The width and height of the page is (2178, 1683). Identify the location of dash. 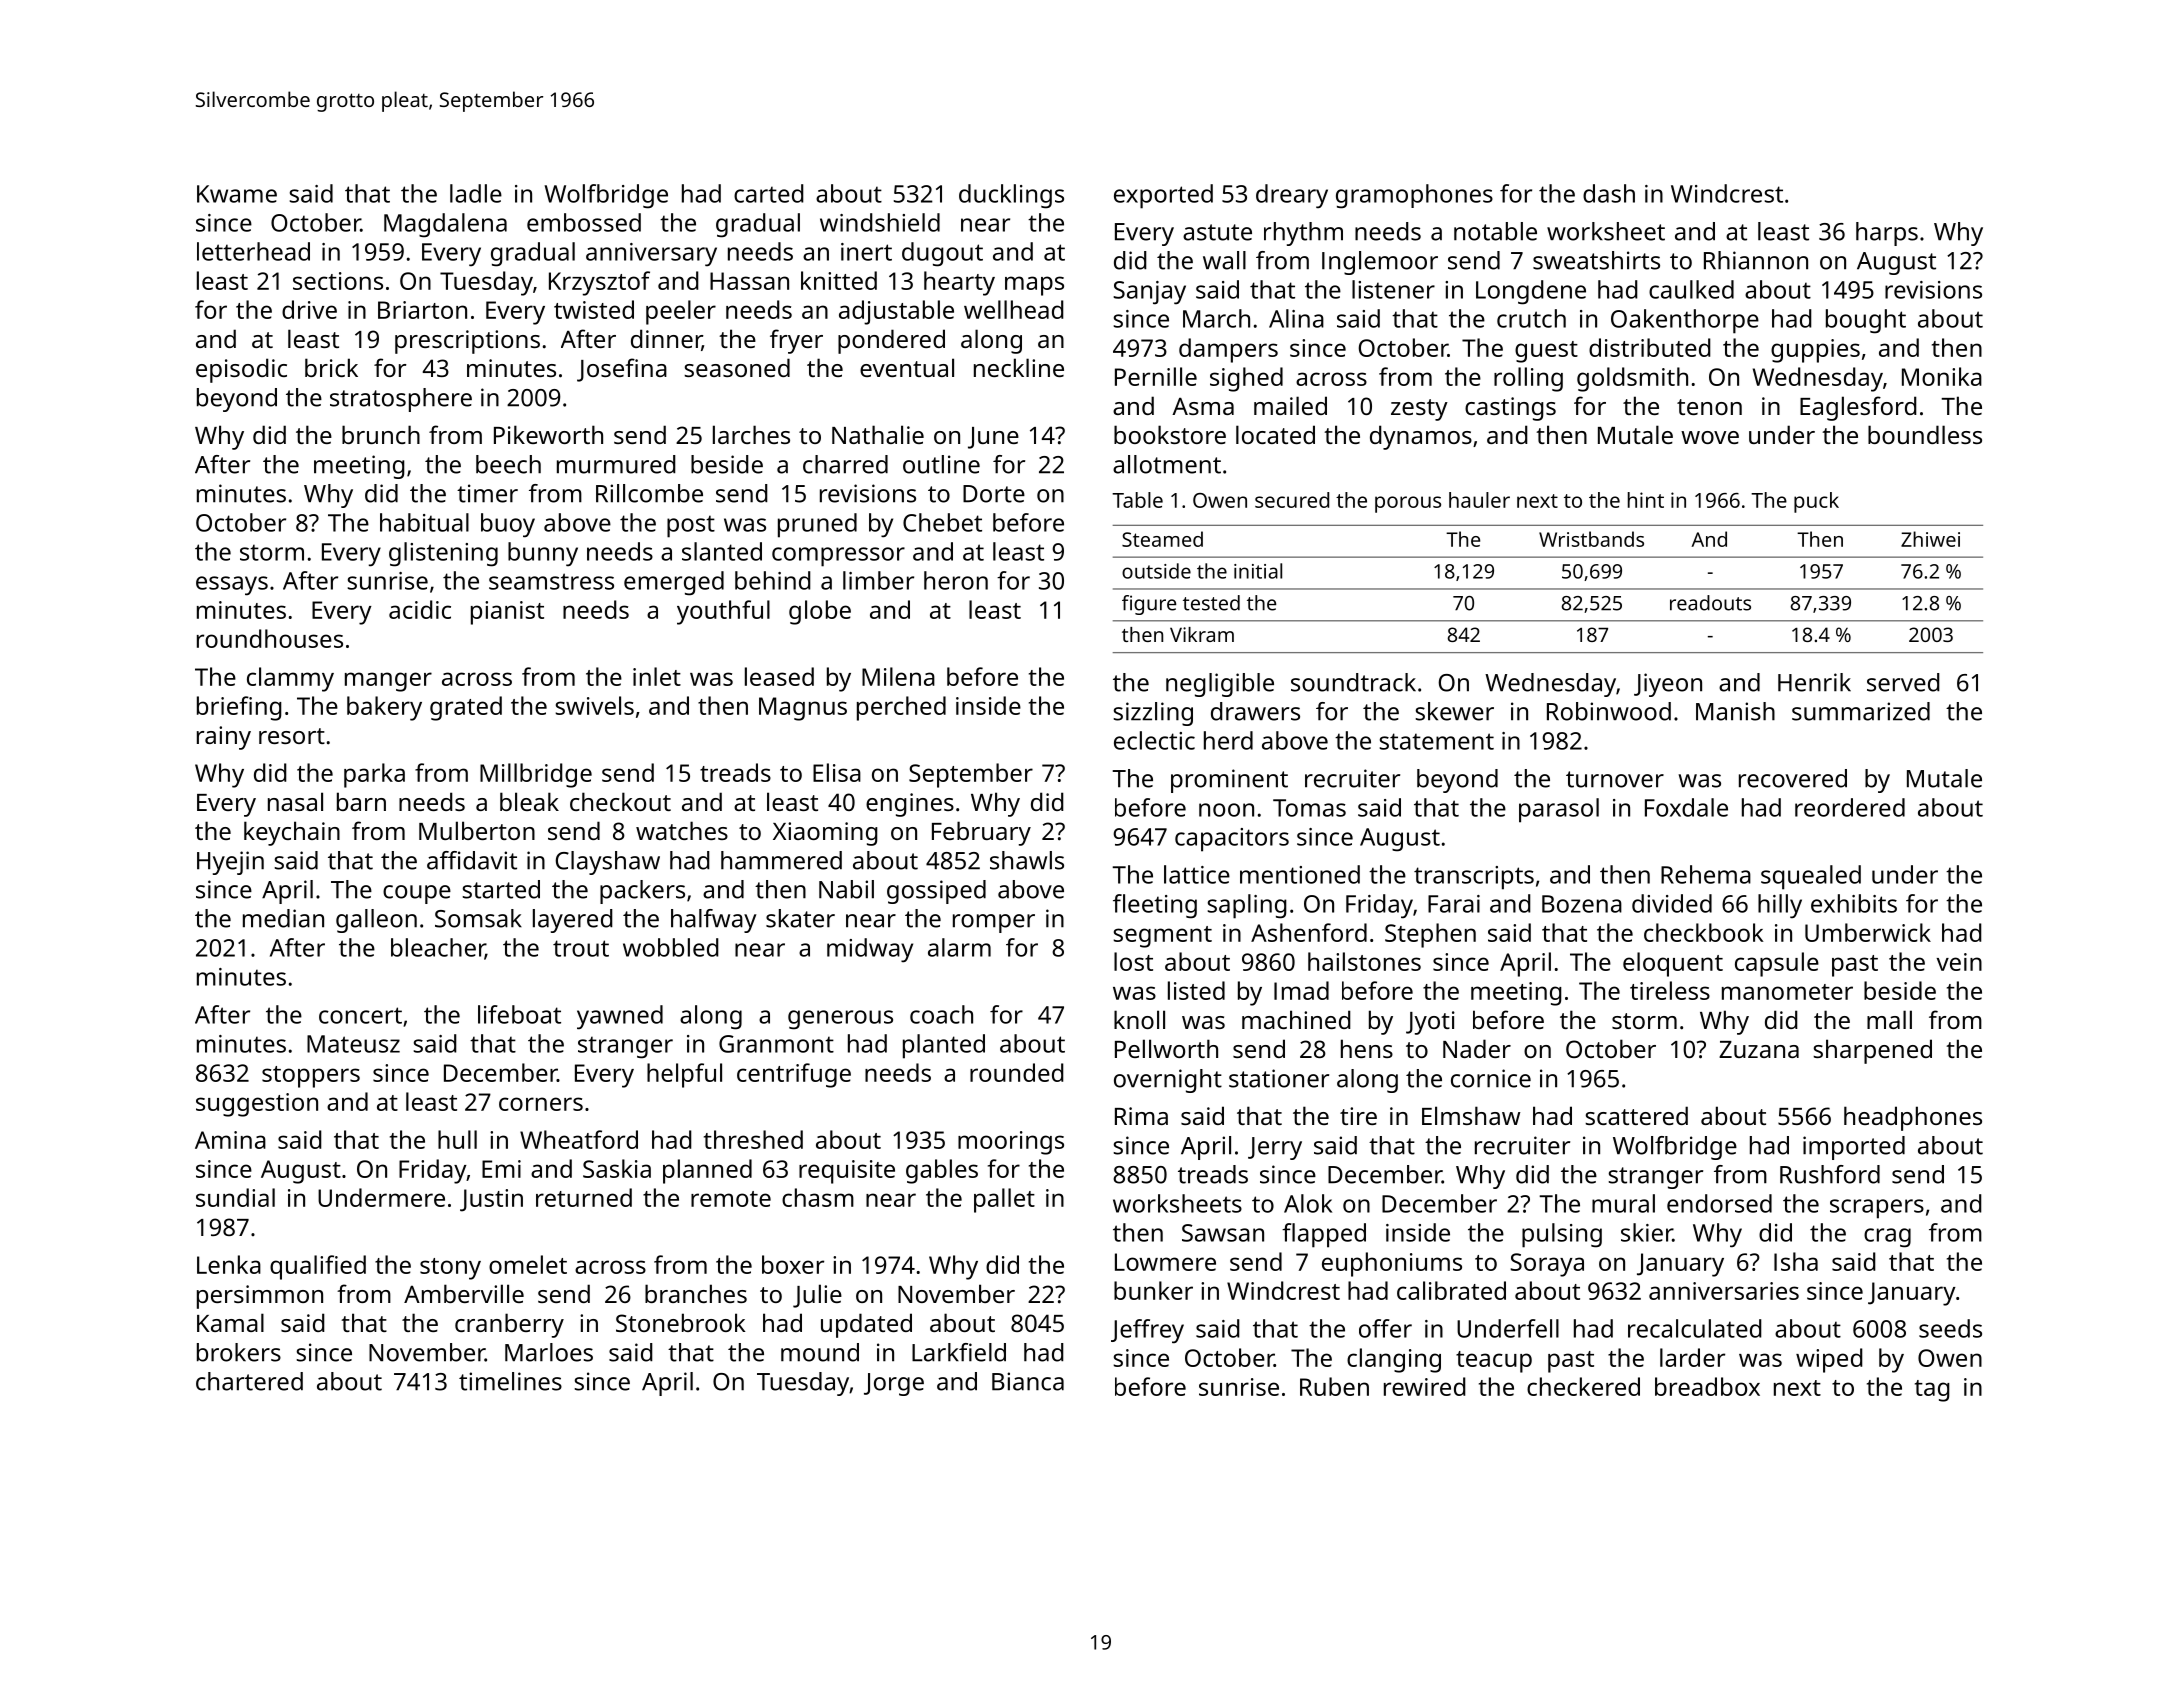
(1609, 193).
